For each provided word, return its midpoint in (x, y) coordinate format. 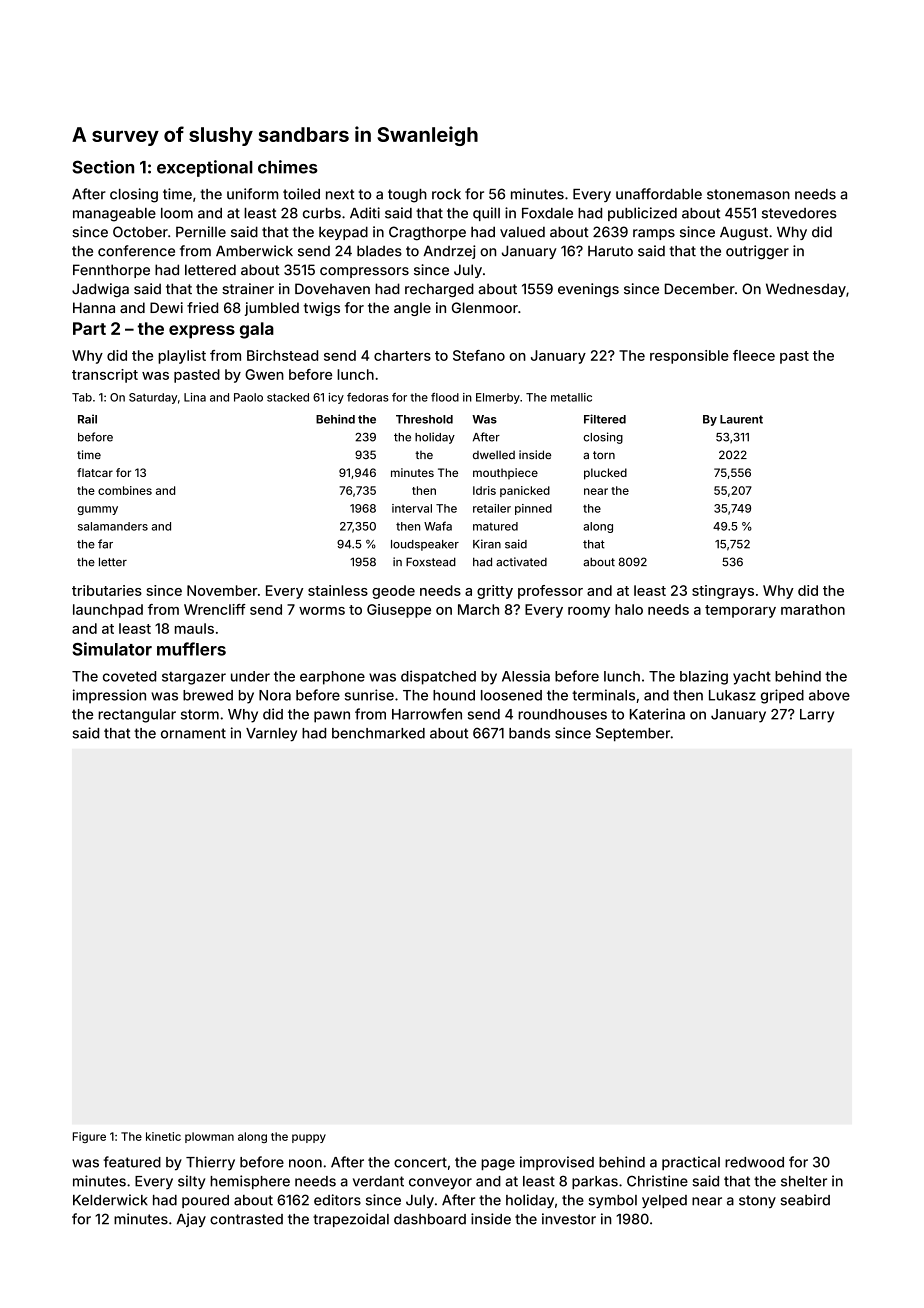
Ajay (191, 1220)
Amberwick (254, 251)
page (498, 1165)
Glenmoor (485, 307)
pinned (533, 509)
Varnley (271, 735)
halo (629, 609)
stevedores (799, 213)
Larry (817, 716)
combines (125, 490)
